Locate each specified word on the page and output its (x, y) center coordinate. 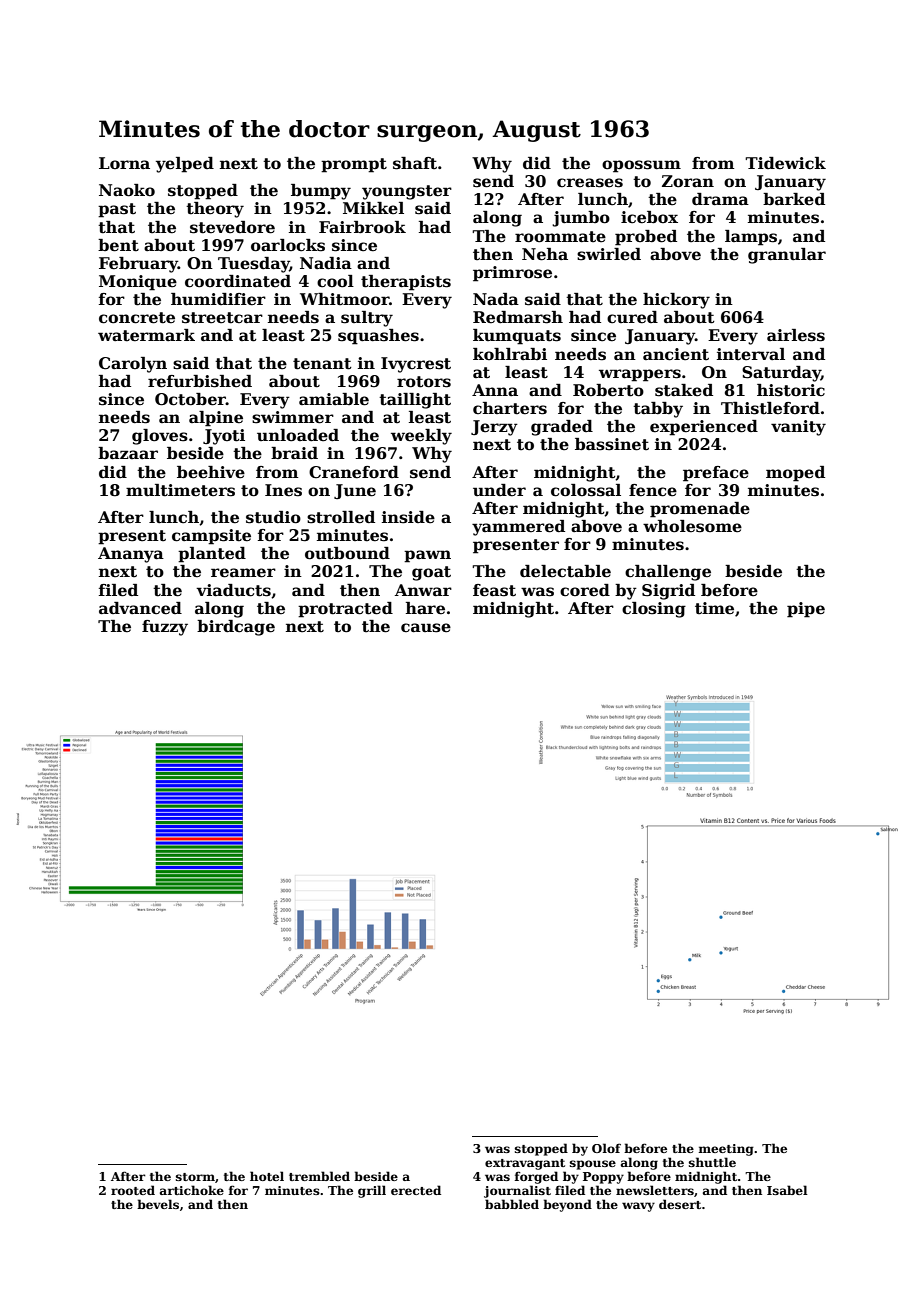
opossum (641, 166)
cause (426, 628)
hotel (267, 1176)
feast (494, 590)
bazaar (128, 453)
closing (654, 610)
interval (751, 354)
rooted (133, 1190)
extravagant (525, 1164)
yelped (185, 165)
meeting (726, 1150)
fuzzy (165, 628)
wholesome (692, 526)
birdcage (236, 628)
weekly (421, 437)
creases (590, 183)
